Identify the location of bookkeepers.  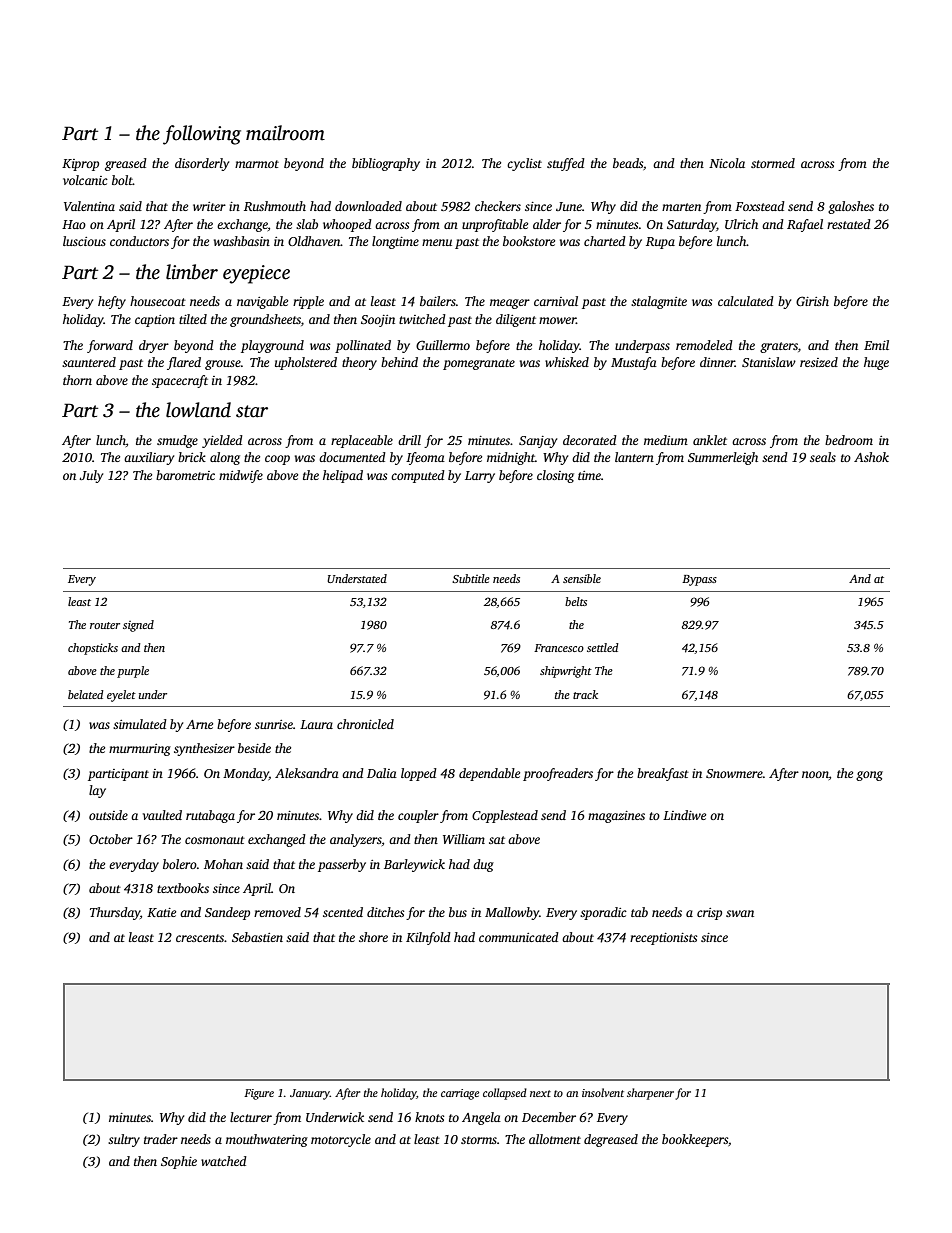
(695, 1140).
